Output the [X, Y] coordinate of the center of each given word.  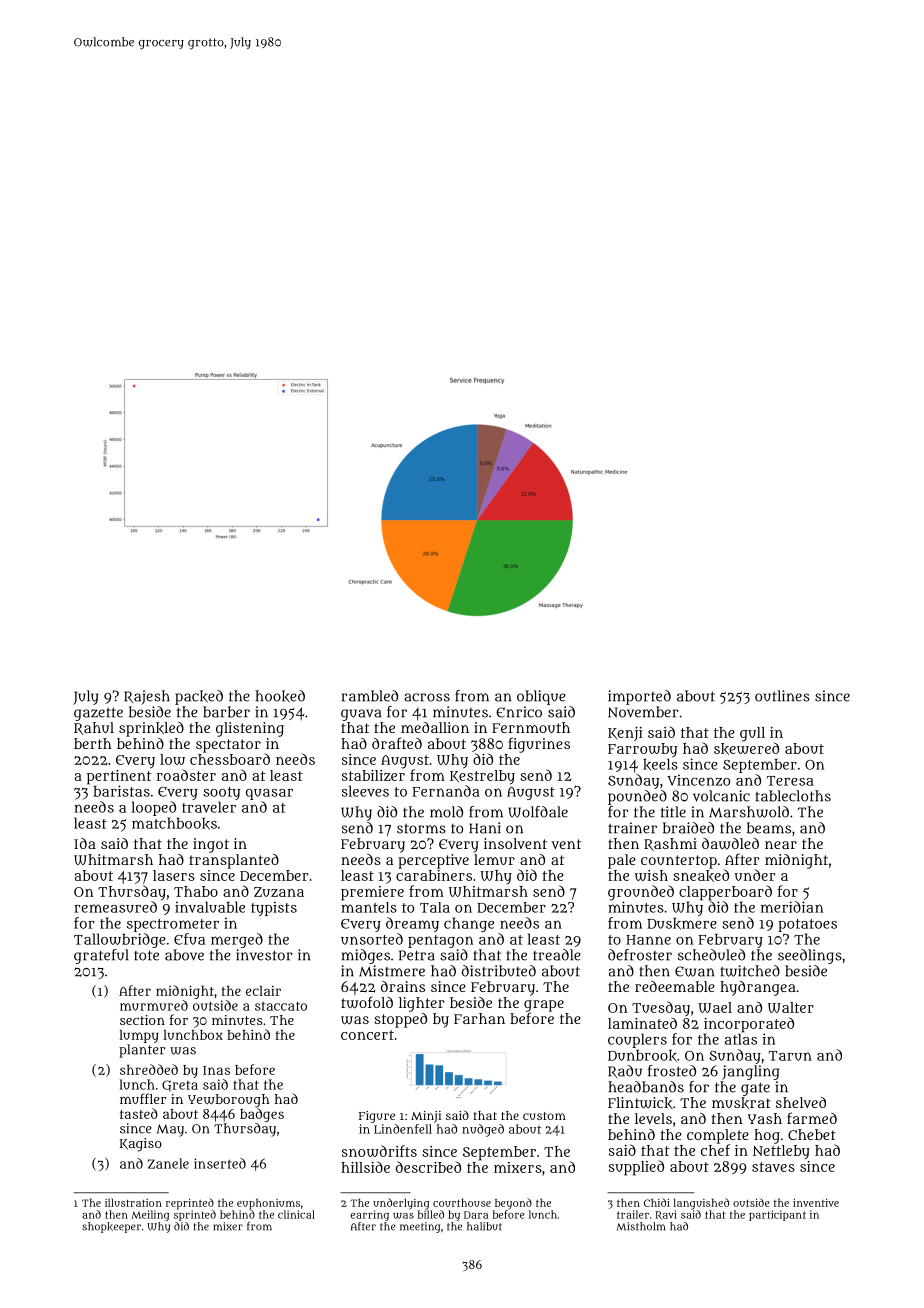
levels [653, 1118]
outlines [782, 696]
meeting [420, 1227]
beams [769, 828]
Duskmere [682, 924]
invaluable [210, 907]
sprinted [195, 1215]
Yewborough [228, 1101]
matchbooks [174, 823]
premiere [372, 893]
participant [777, 1215]
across [427, 697]
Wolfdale [538, 812]
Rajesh [147, 697]
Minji [426, 1117]
